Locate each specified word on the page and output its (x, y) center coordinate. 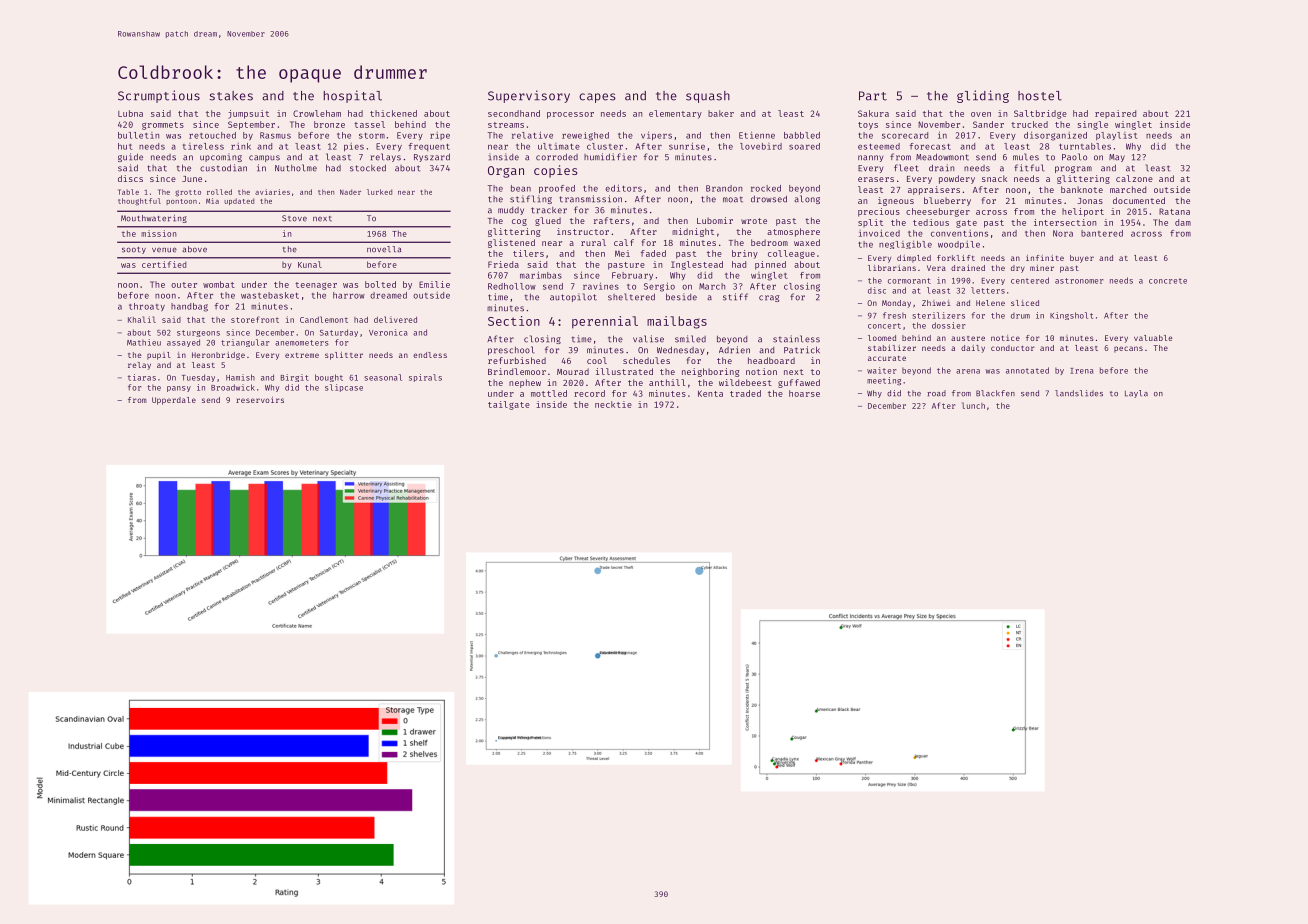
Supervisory (529, 96)
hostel (1040, 96)
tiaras (142, 377)
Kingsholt (1071, 316)
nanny (870, 158)
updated (239, 201)
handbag (189, 307)
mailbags (677, 322)
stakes (231, 96)
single (1093, 125)
